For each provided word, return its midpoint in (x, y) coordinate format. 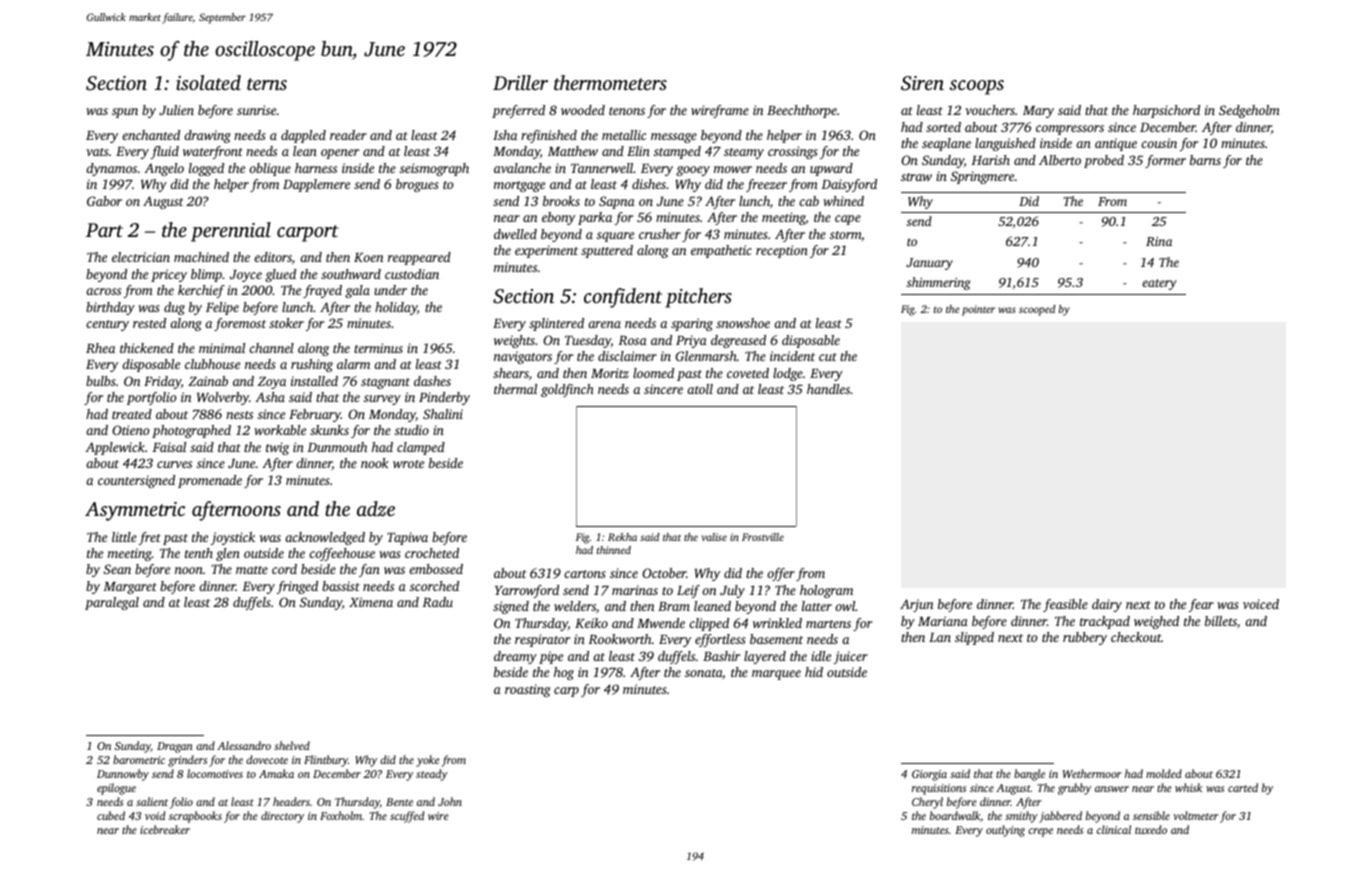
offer (781, 574)
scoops (976, 87)
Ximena (371, 602)
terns (267, 84)
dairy (1107, 605)
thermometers (610, 82)
